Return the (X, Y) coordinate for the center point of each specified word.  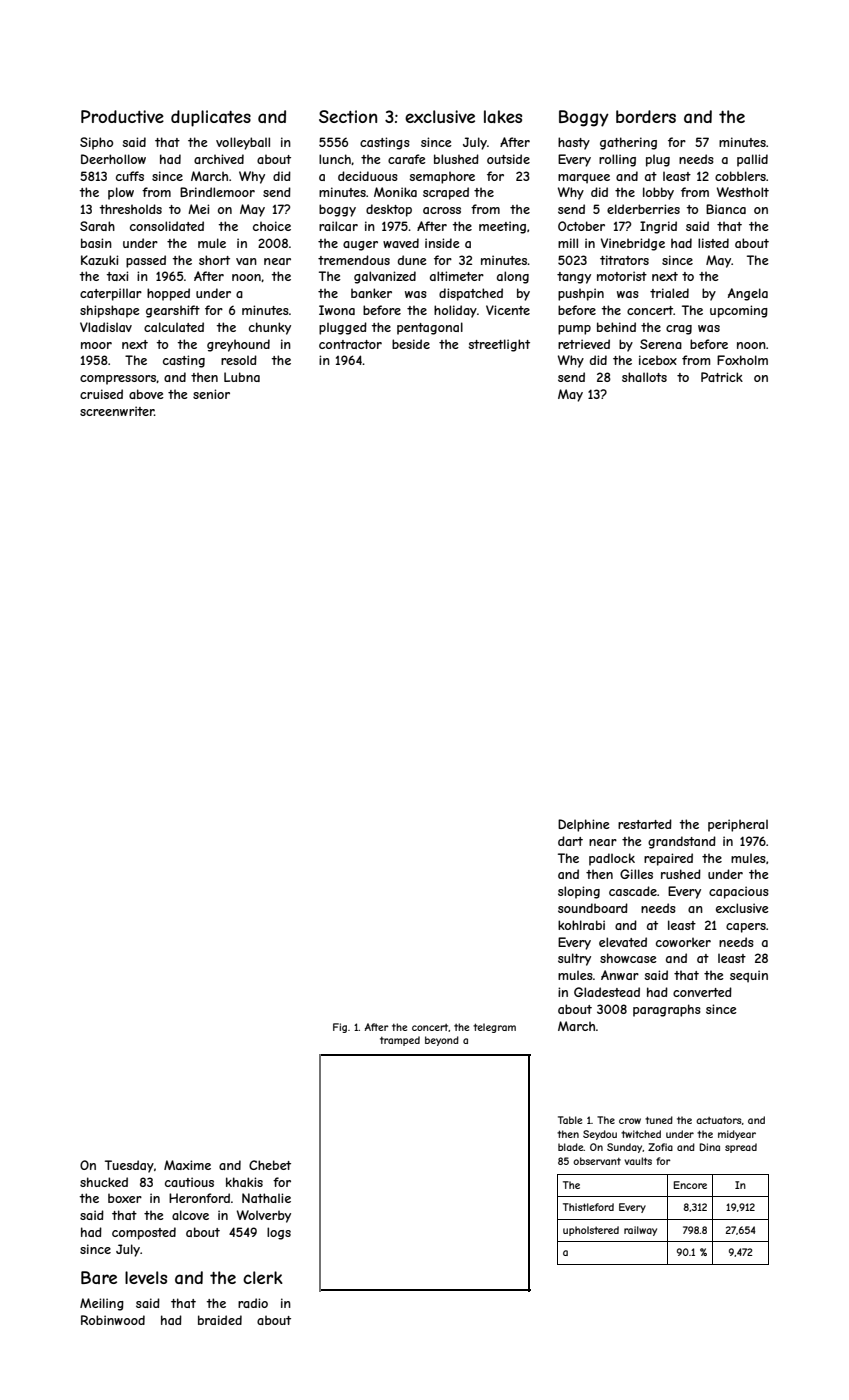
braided (220, 1320)
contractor (350, 344)
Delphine (584, 825)
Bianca (726, 209)
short (214, 260)
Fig (340, 1028)
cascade (633, 891)
